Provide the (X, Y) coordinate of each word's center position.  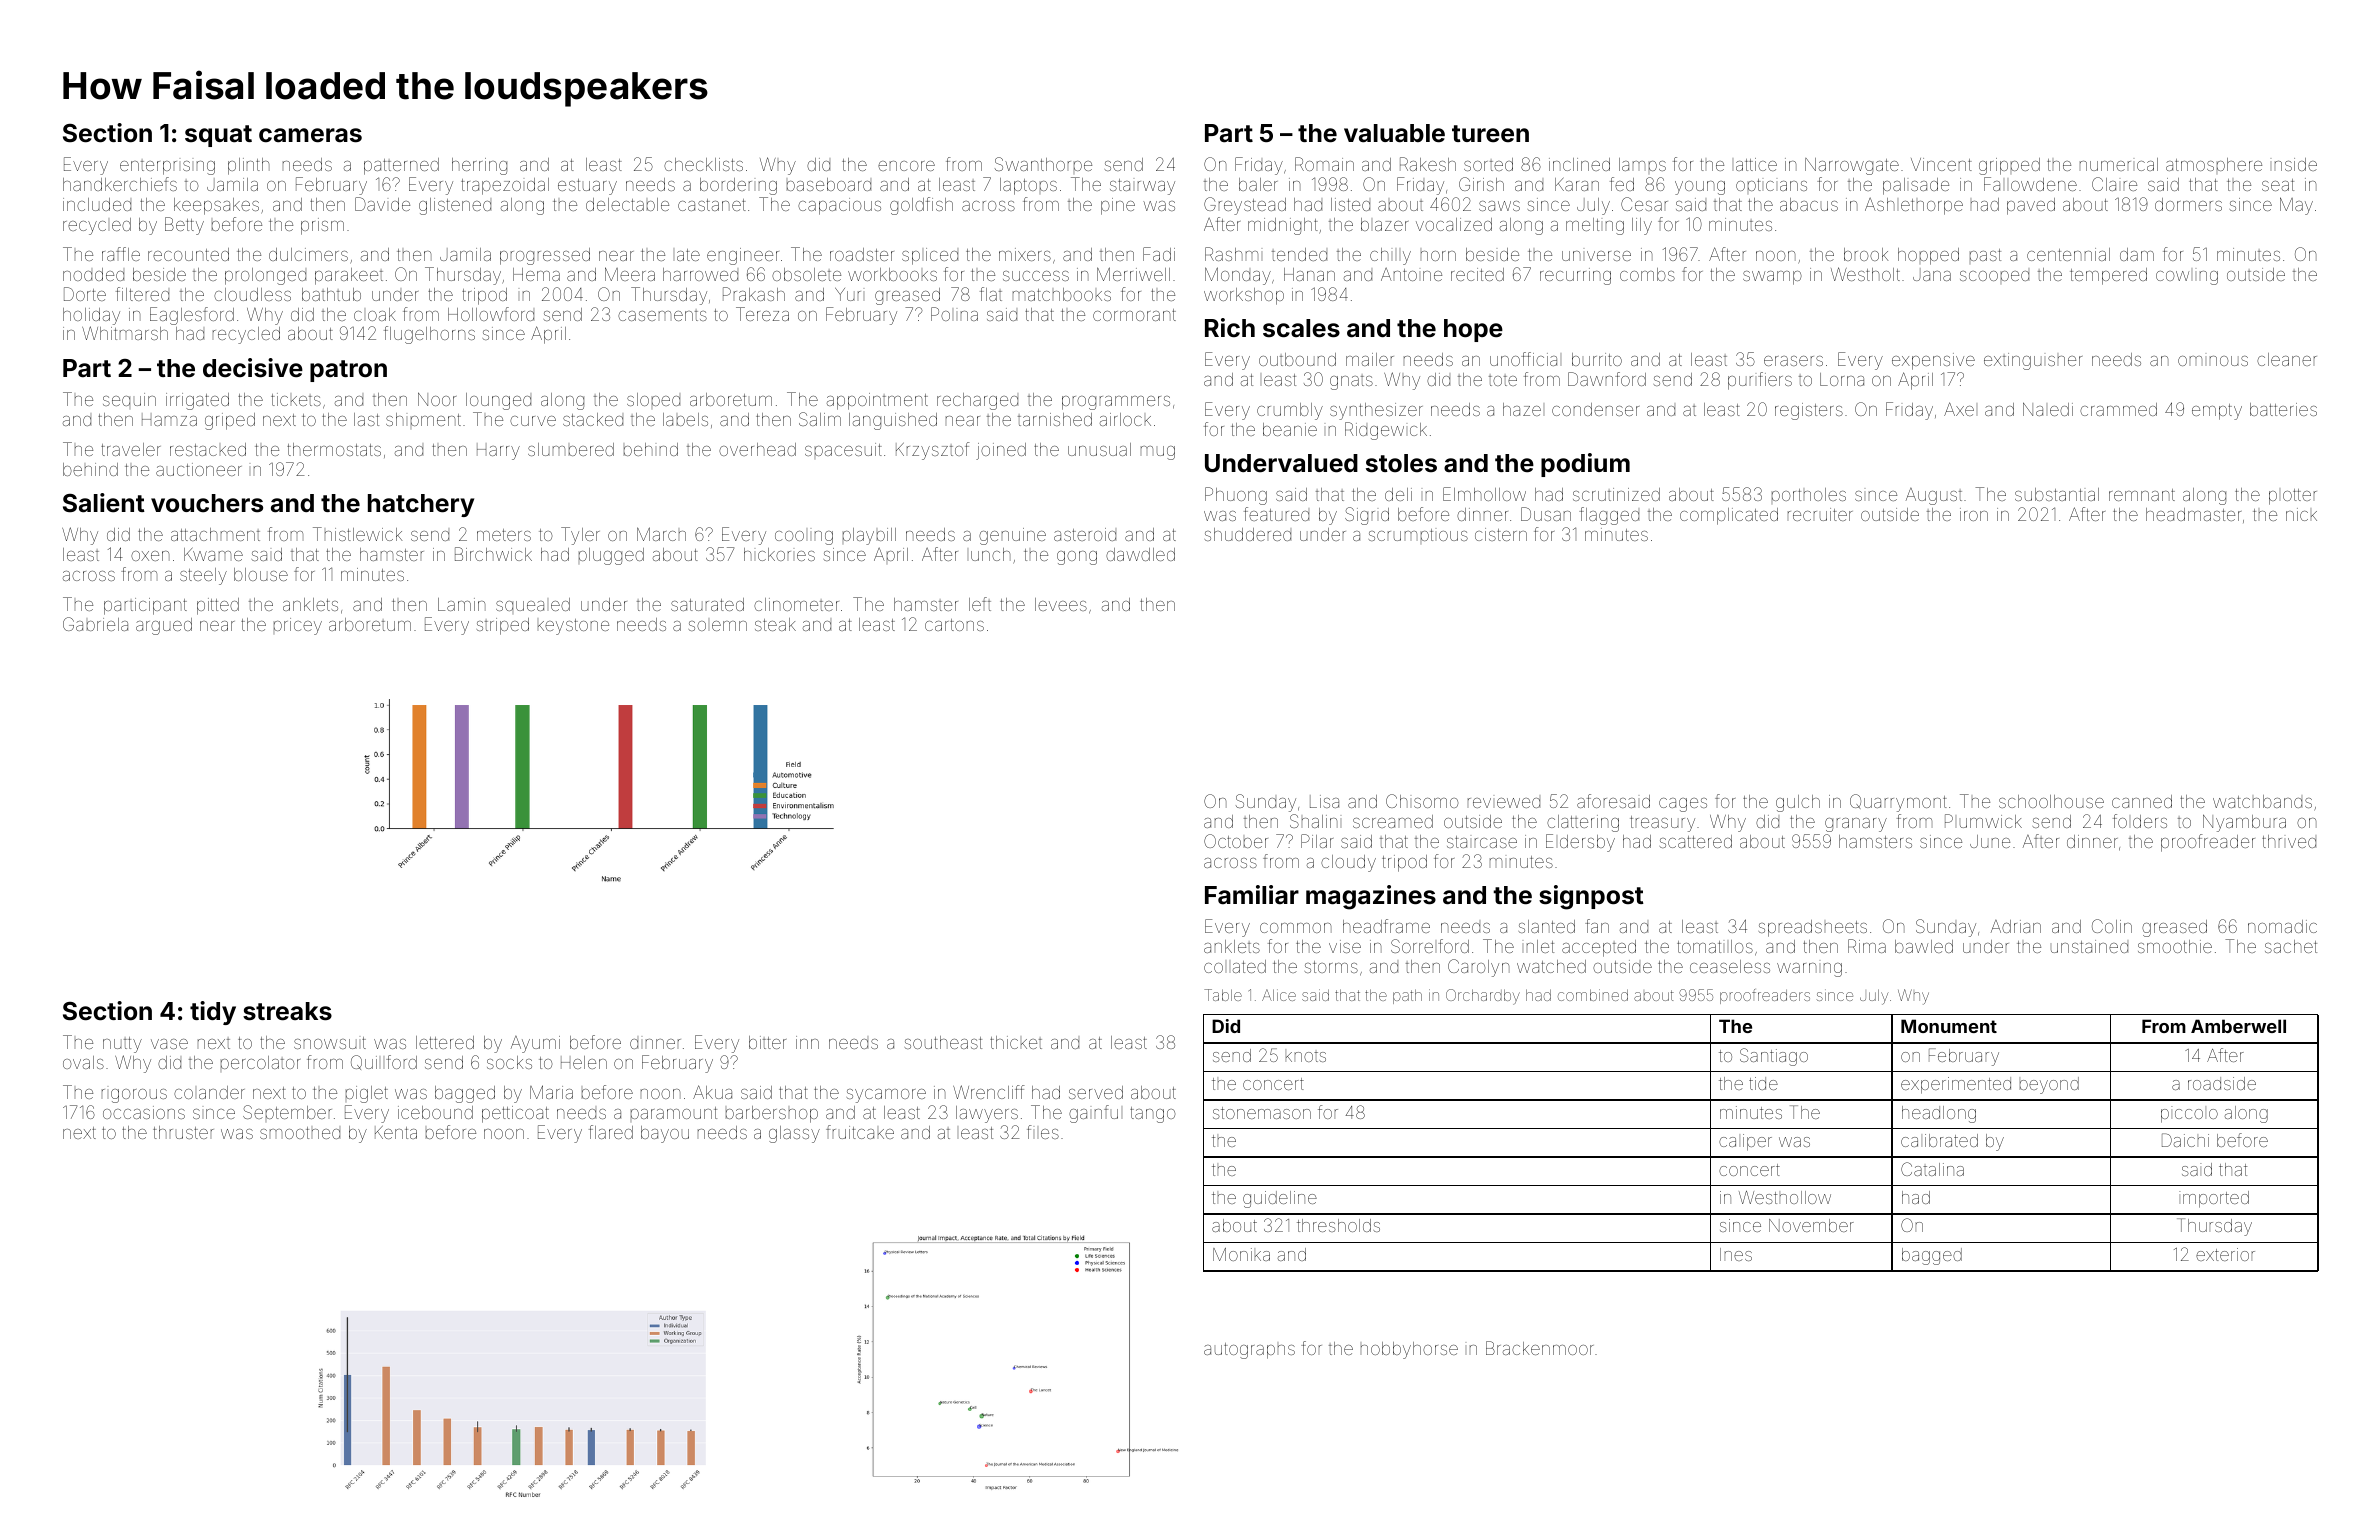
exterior (2225, 1254)
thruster (183, 1132)
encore (906, 166)
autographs (1249, 1351)
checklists (703, 164)
